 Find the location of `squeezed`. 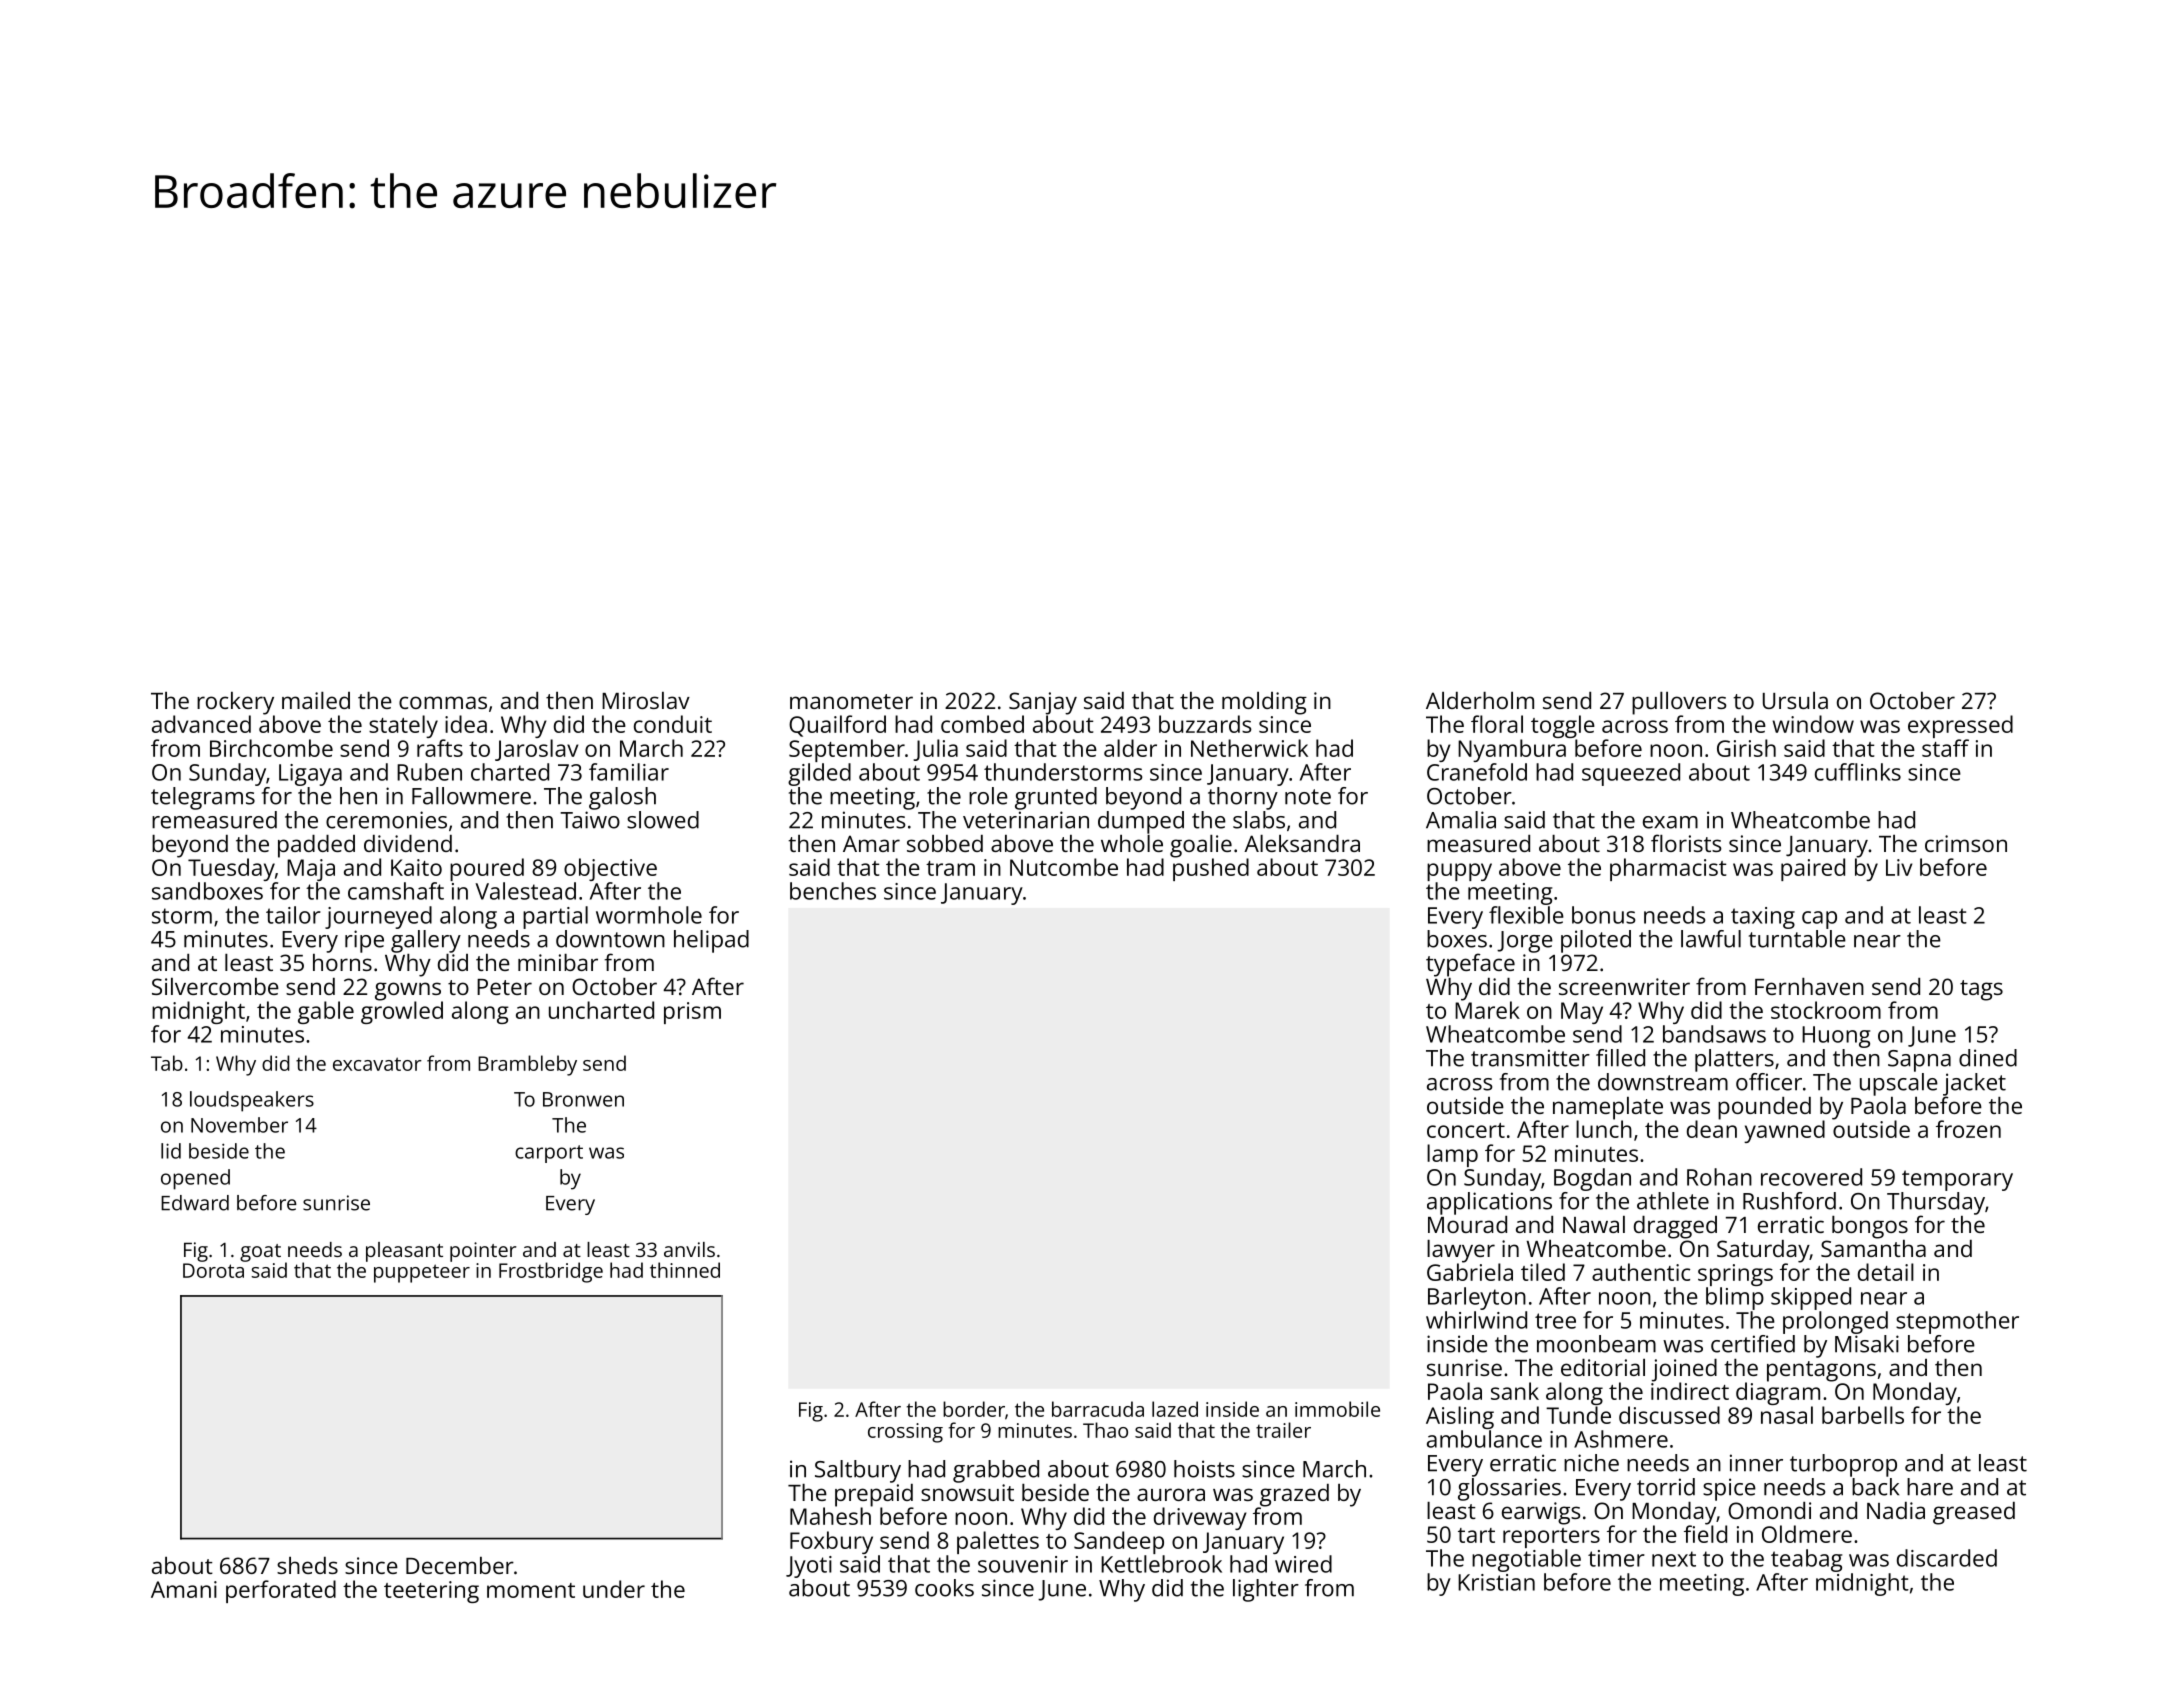

squeezed is located at coordinates (1631, 774).
